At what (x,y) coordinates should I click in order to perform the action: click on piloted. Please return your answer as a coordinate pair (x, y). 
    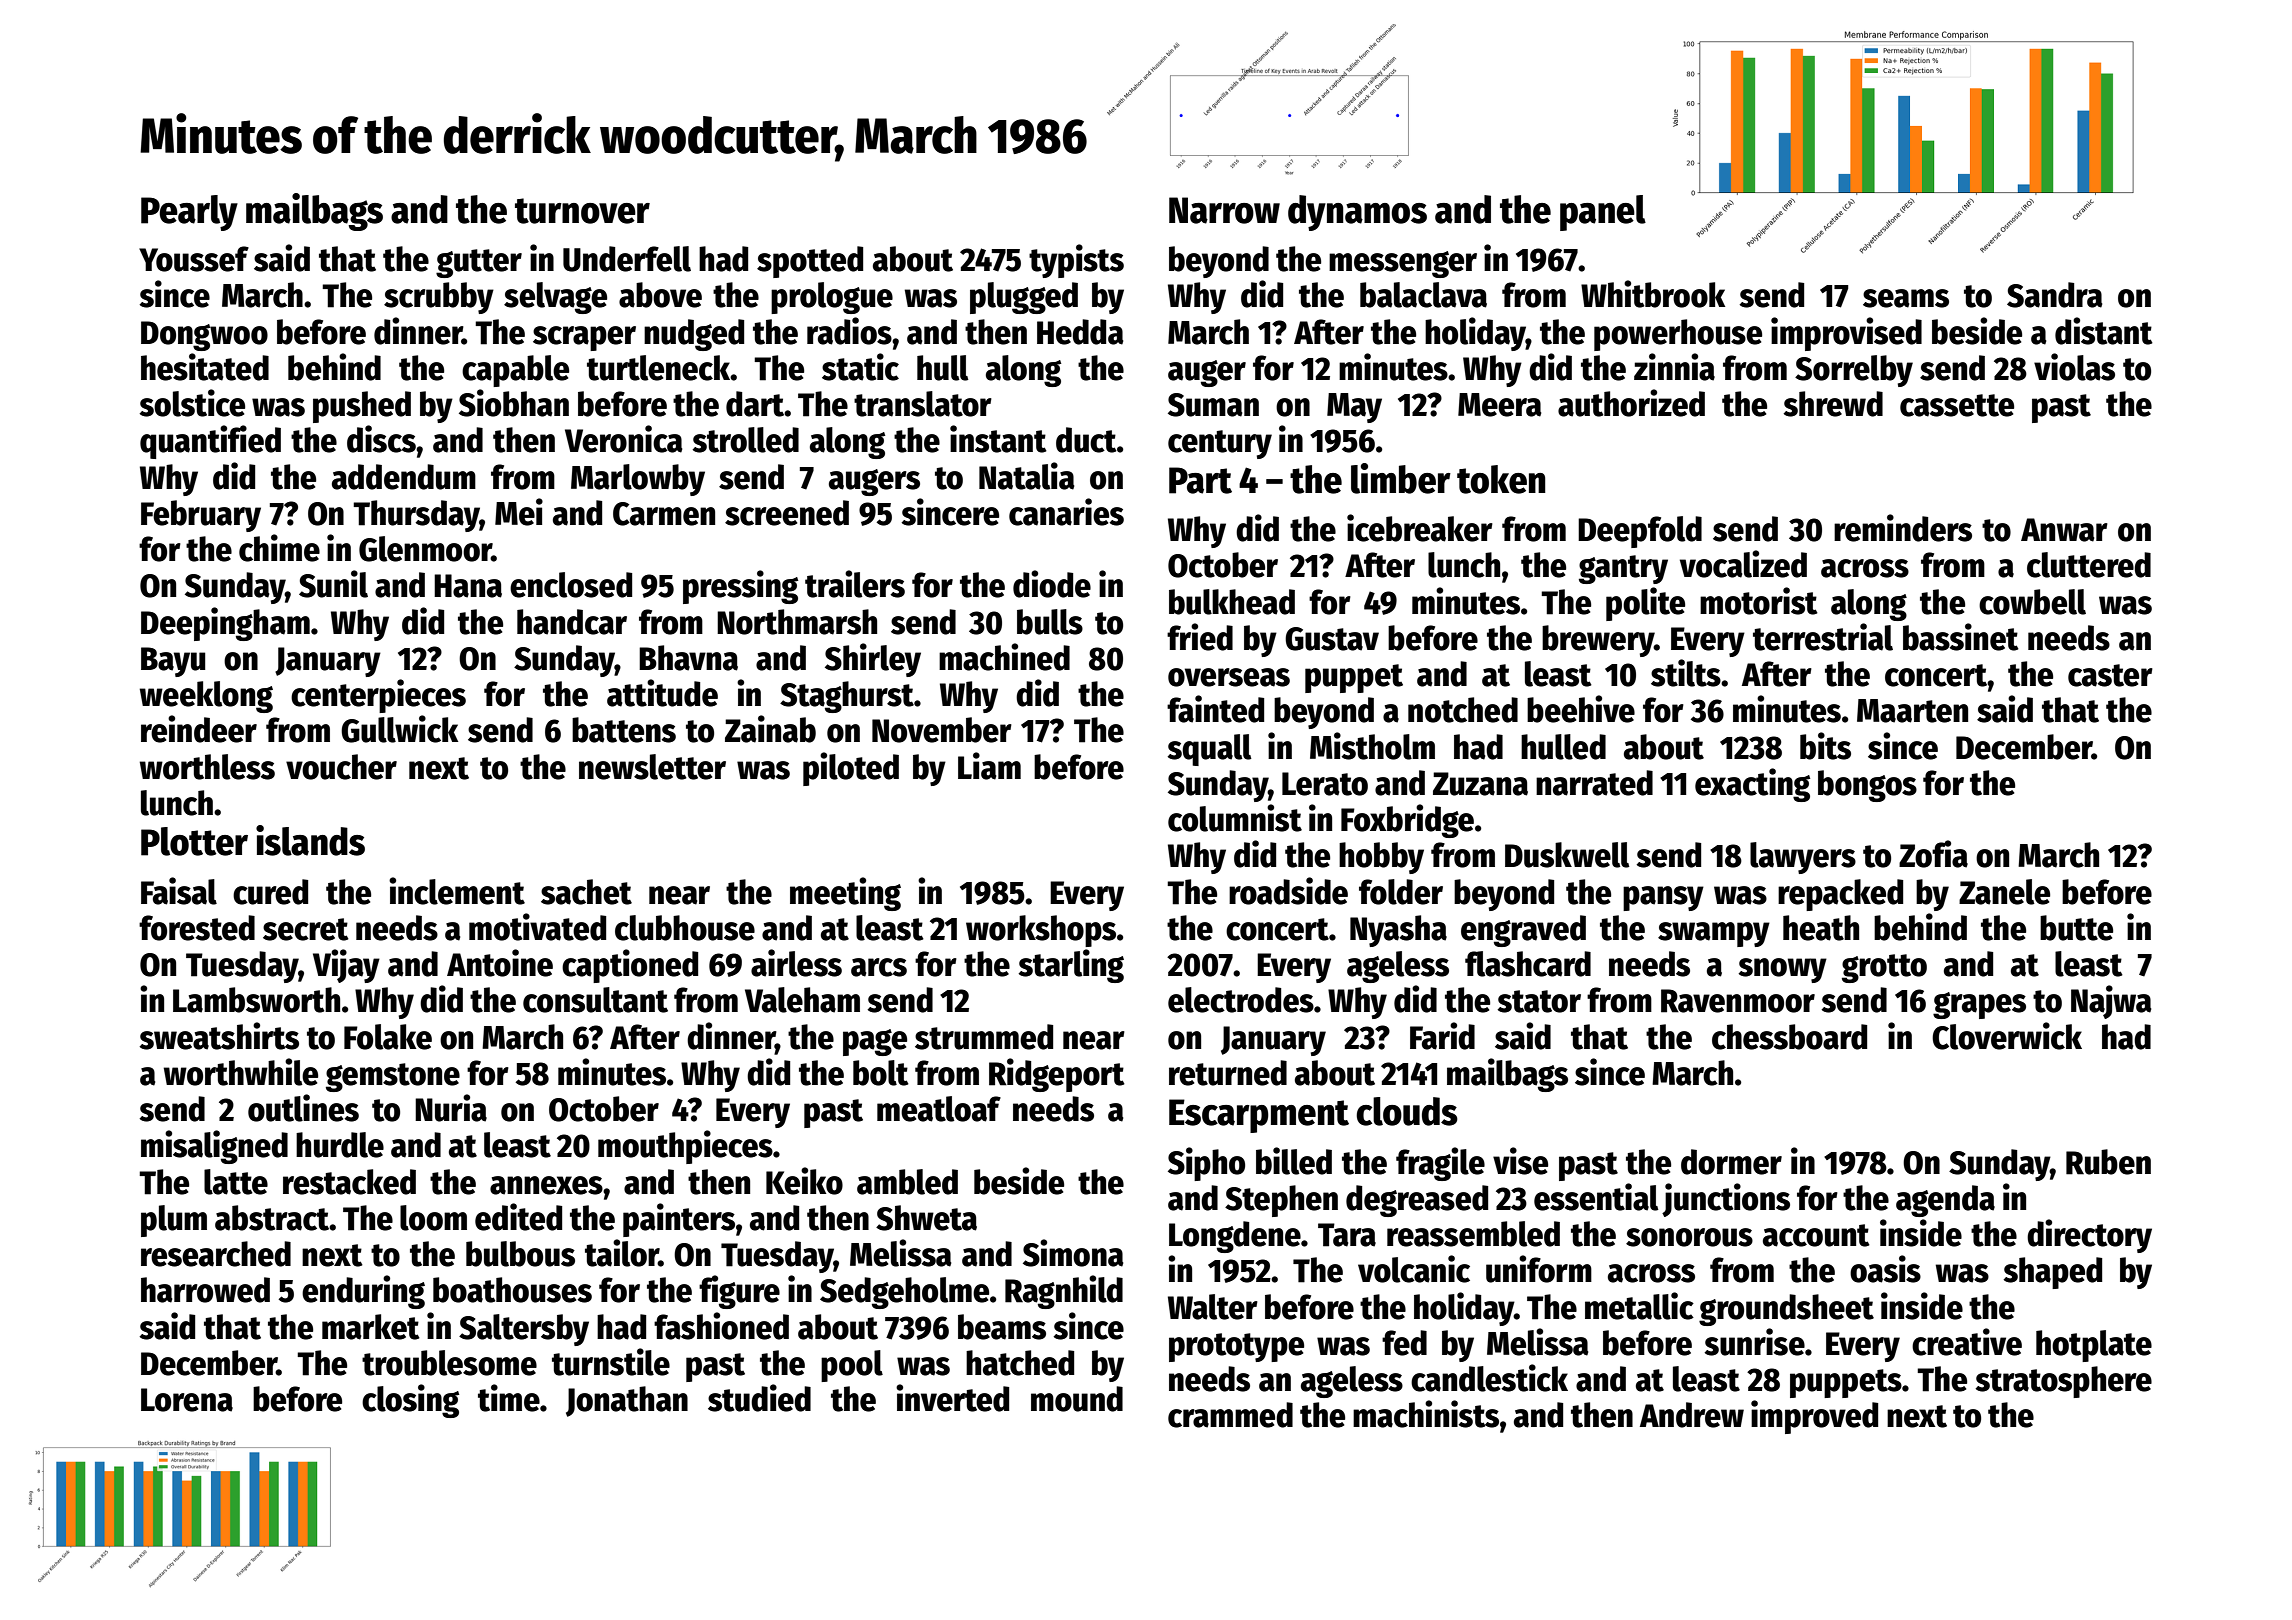
    Looking at the image, I should click on (851, 769).
